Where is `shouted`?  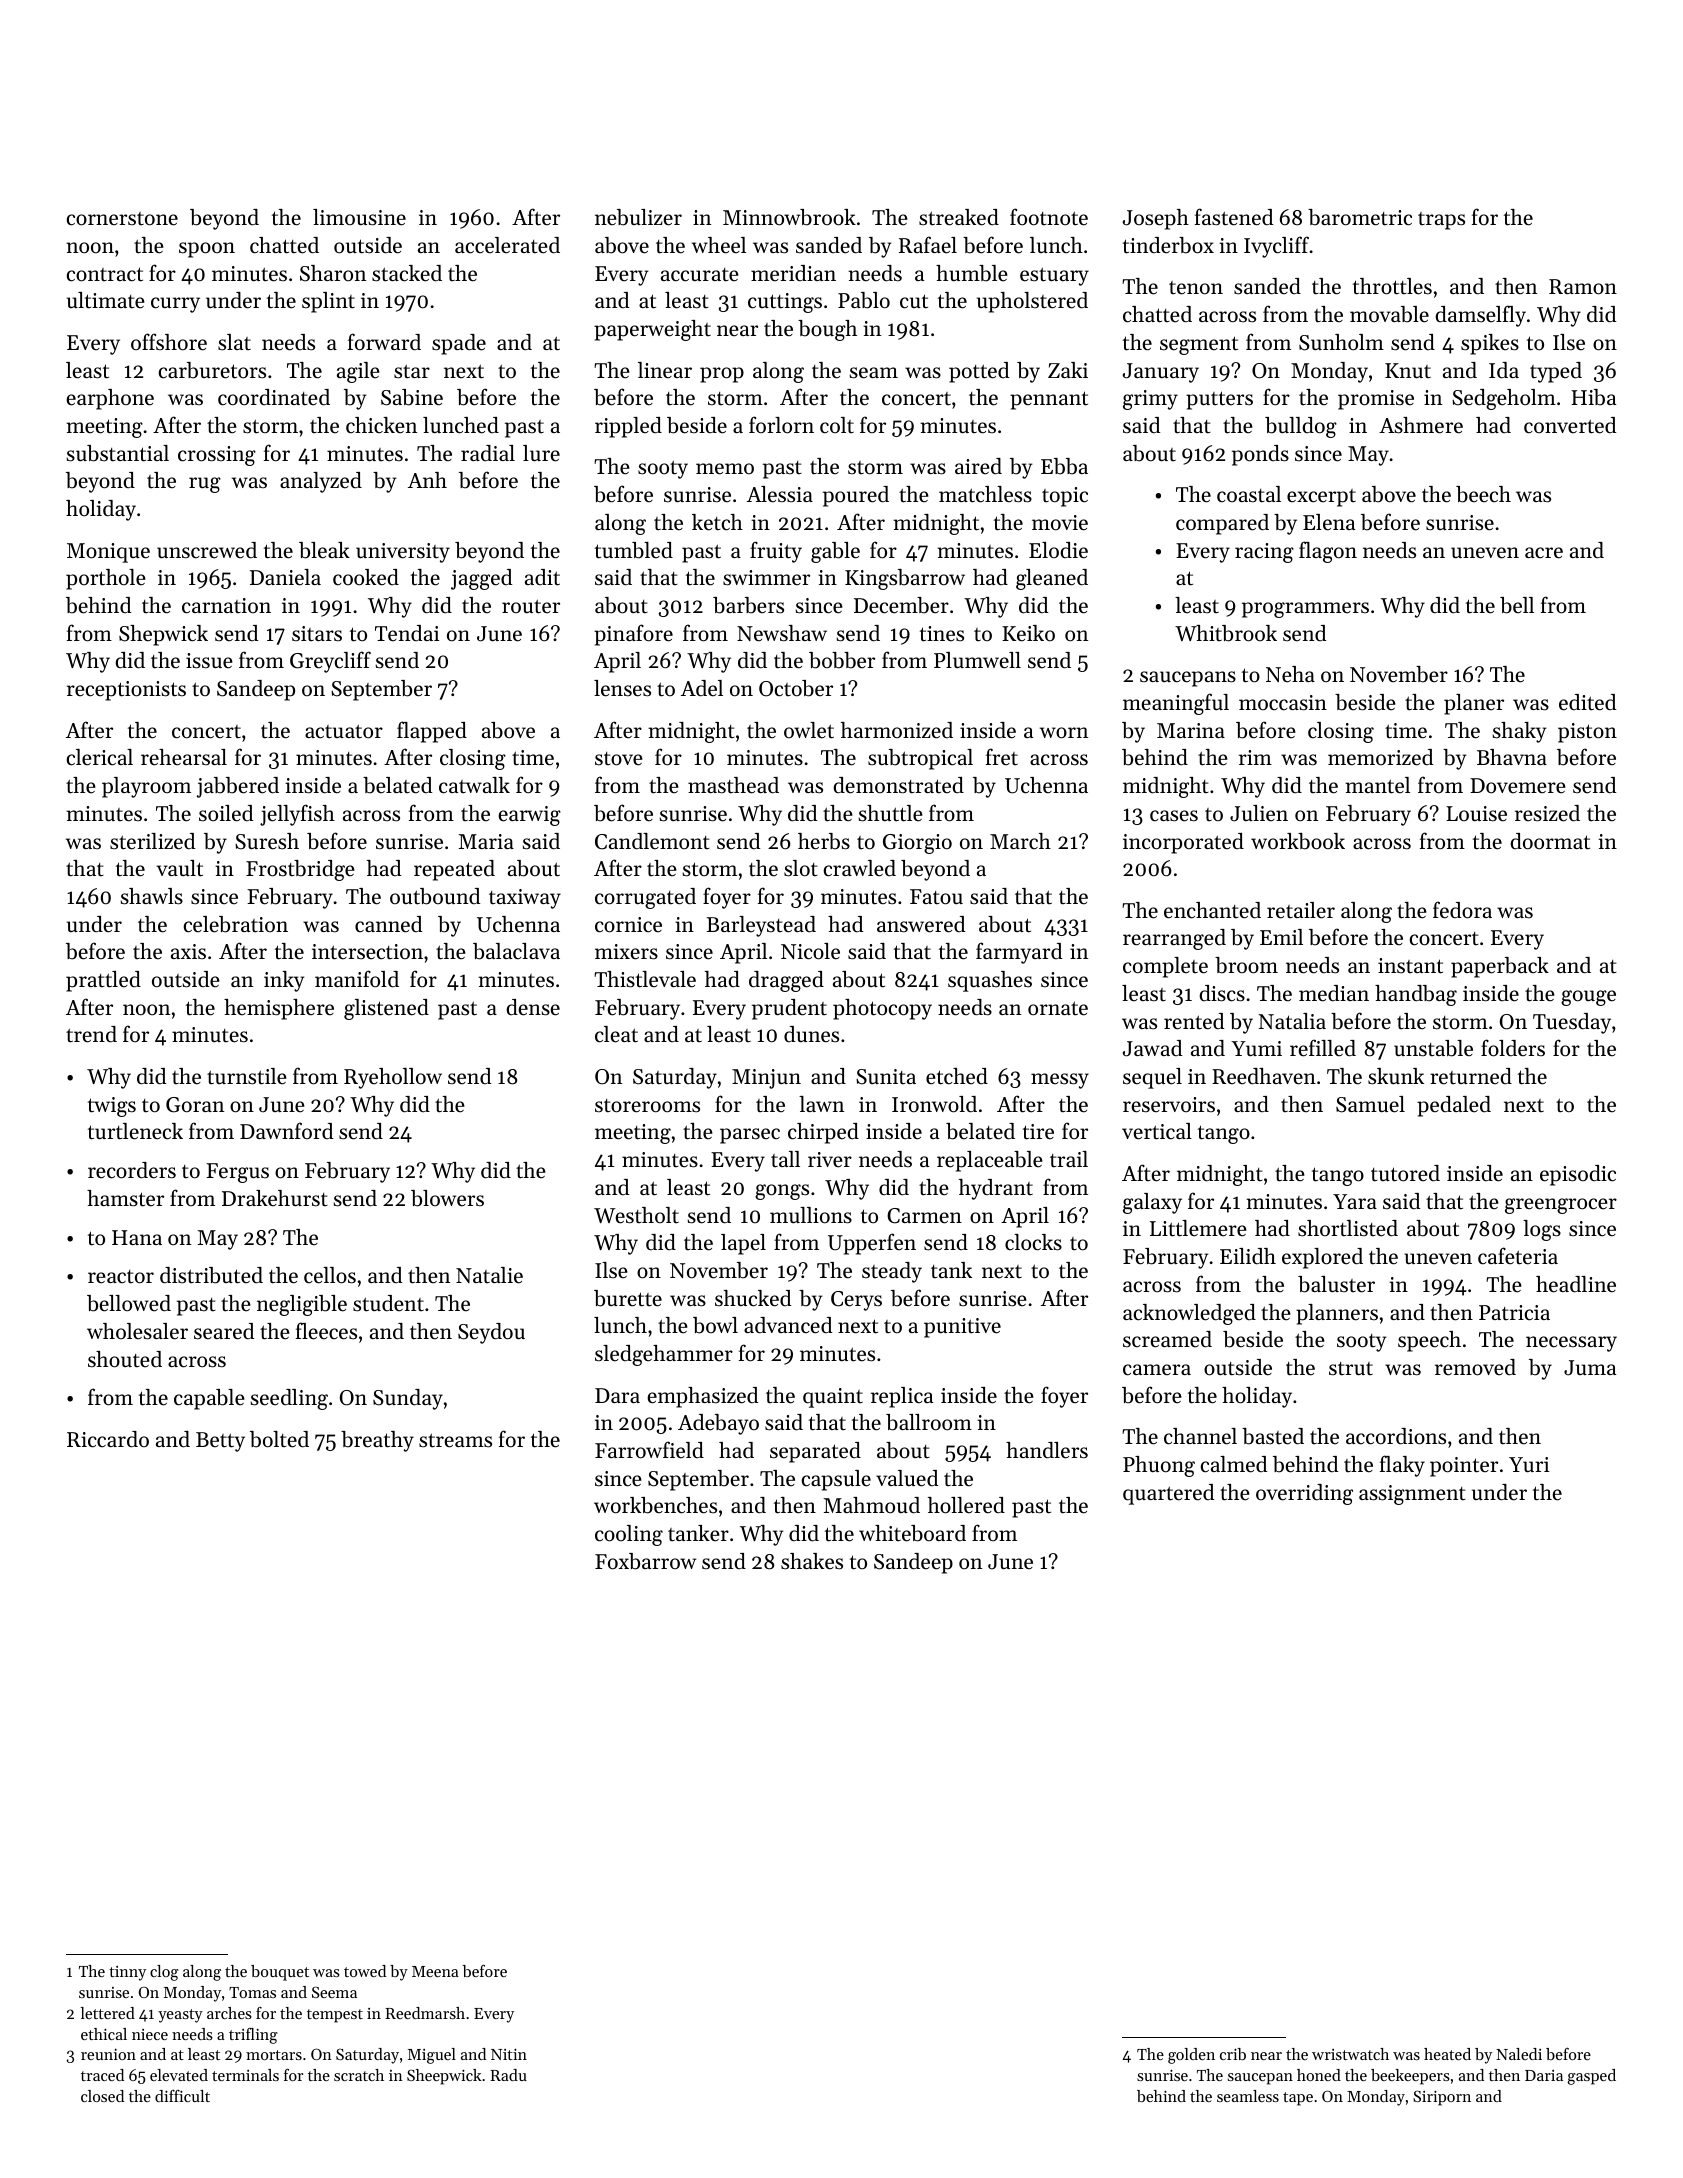
shouted is located at coordinates (125, 1359).
